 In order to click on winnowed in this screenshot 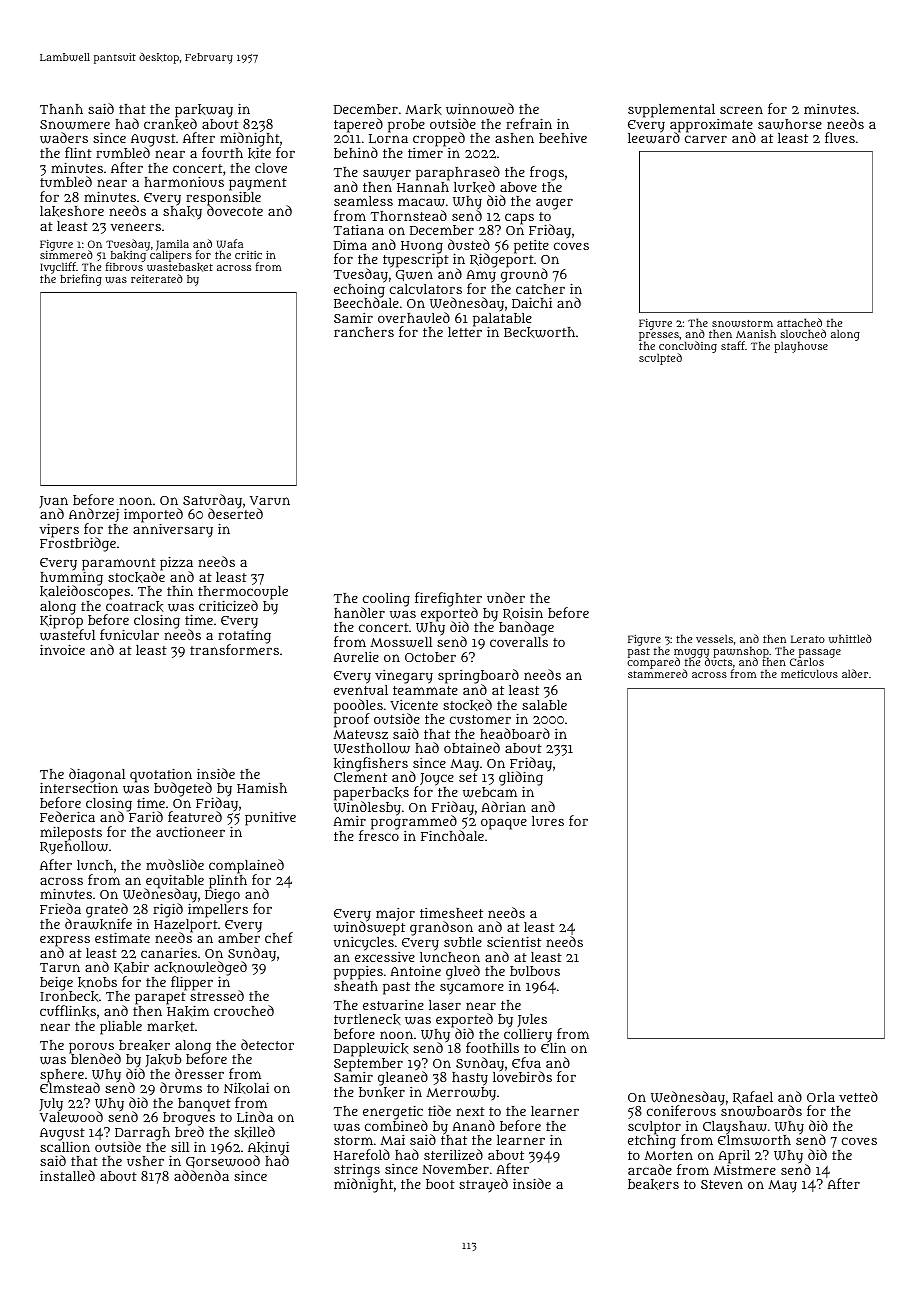, I will do `click(480, 109)`.
